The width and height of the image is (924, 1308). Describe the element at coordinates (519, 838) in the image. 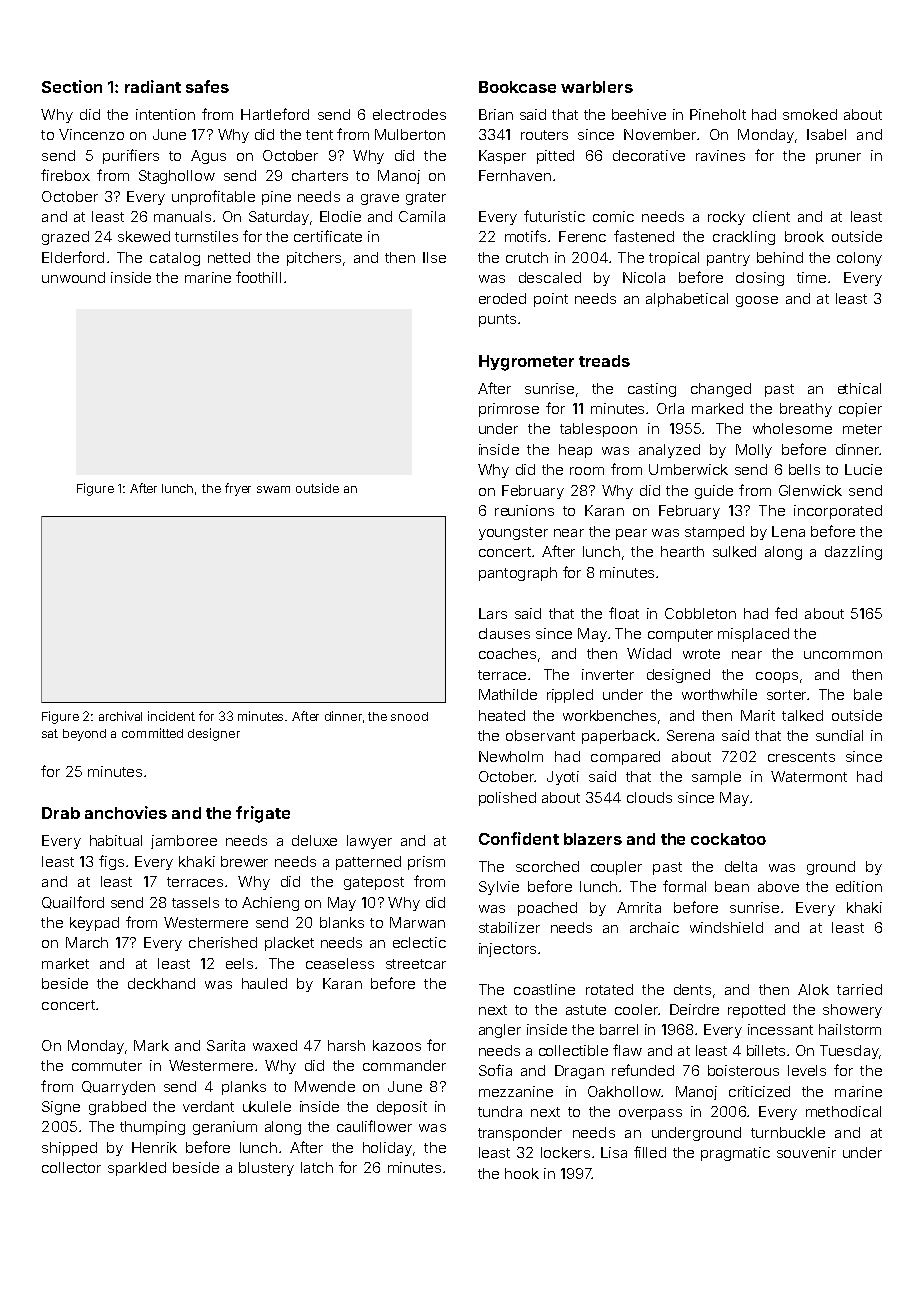

I see `Confident` at that location.
